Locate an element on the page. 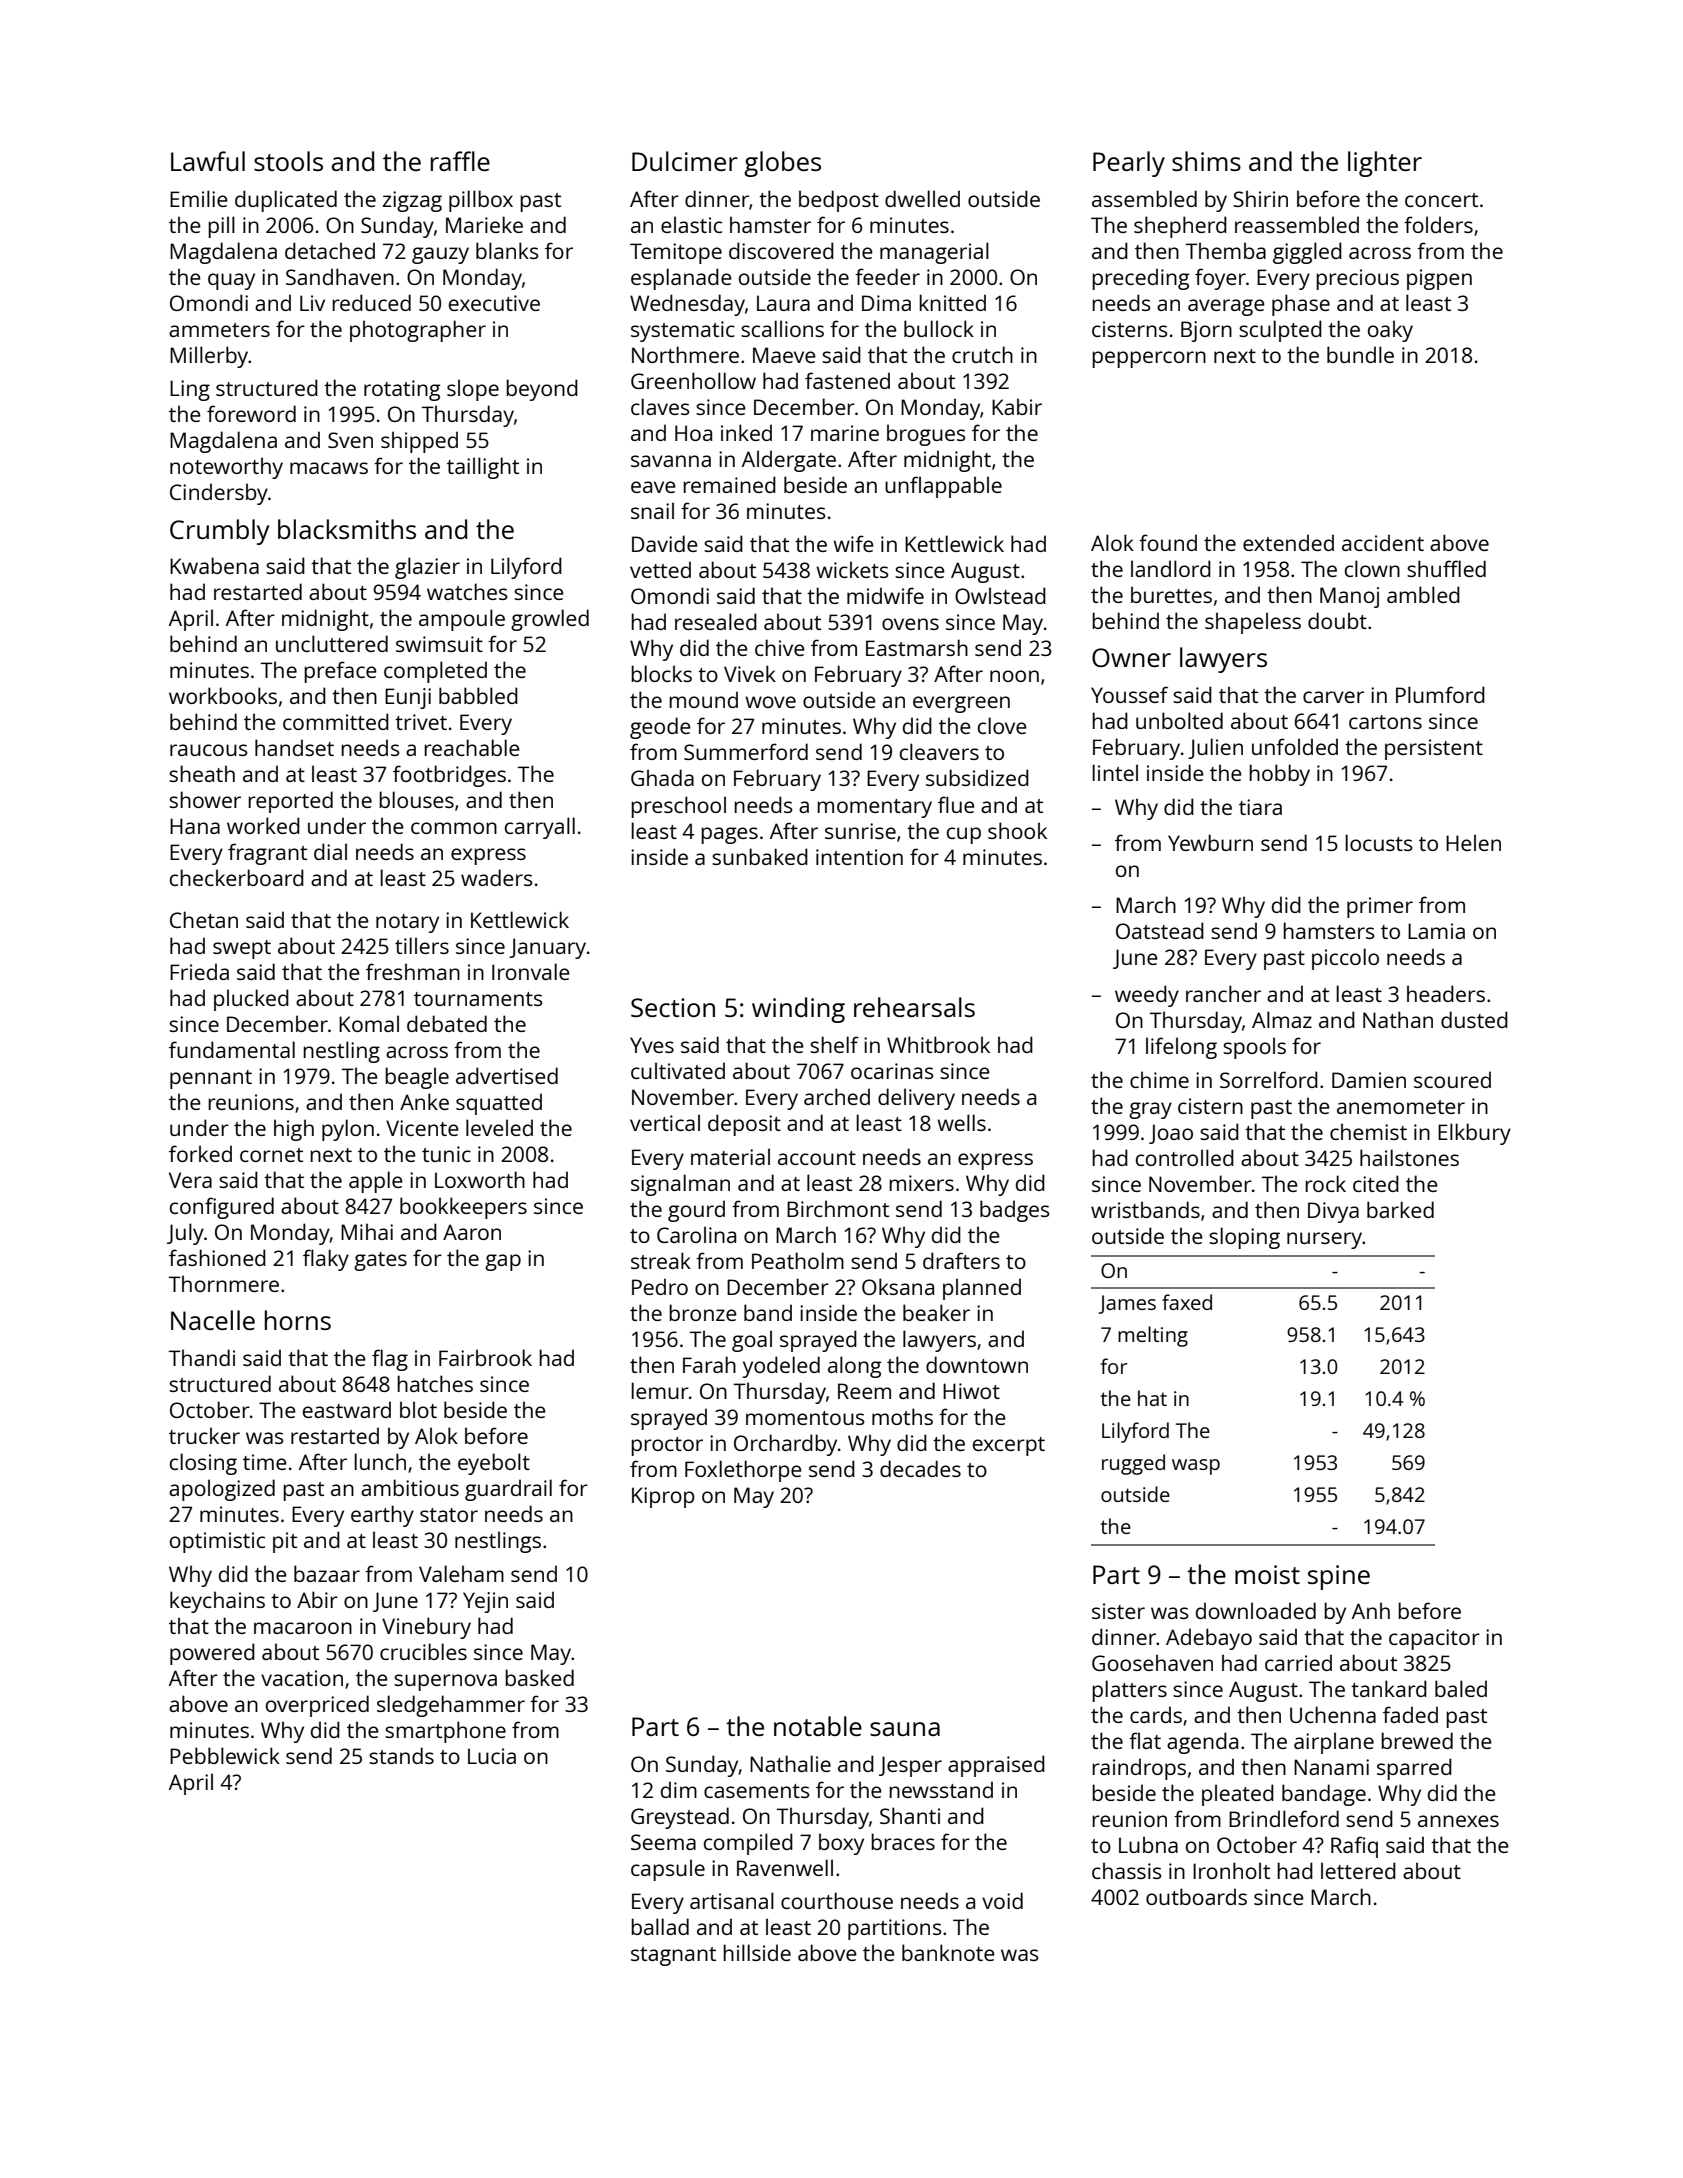 This image has height=2178, width=1683. slope is located at coordinates (473, 390).
